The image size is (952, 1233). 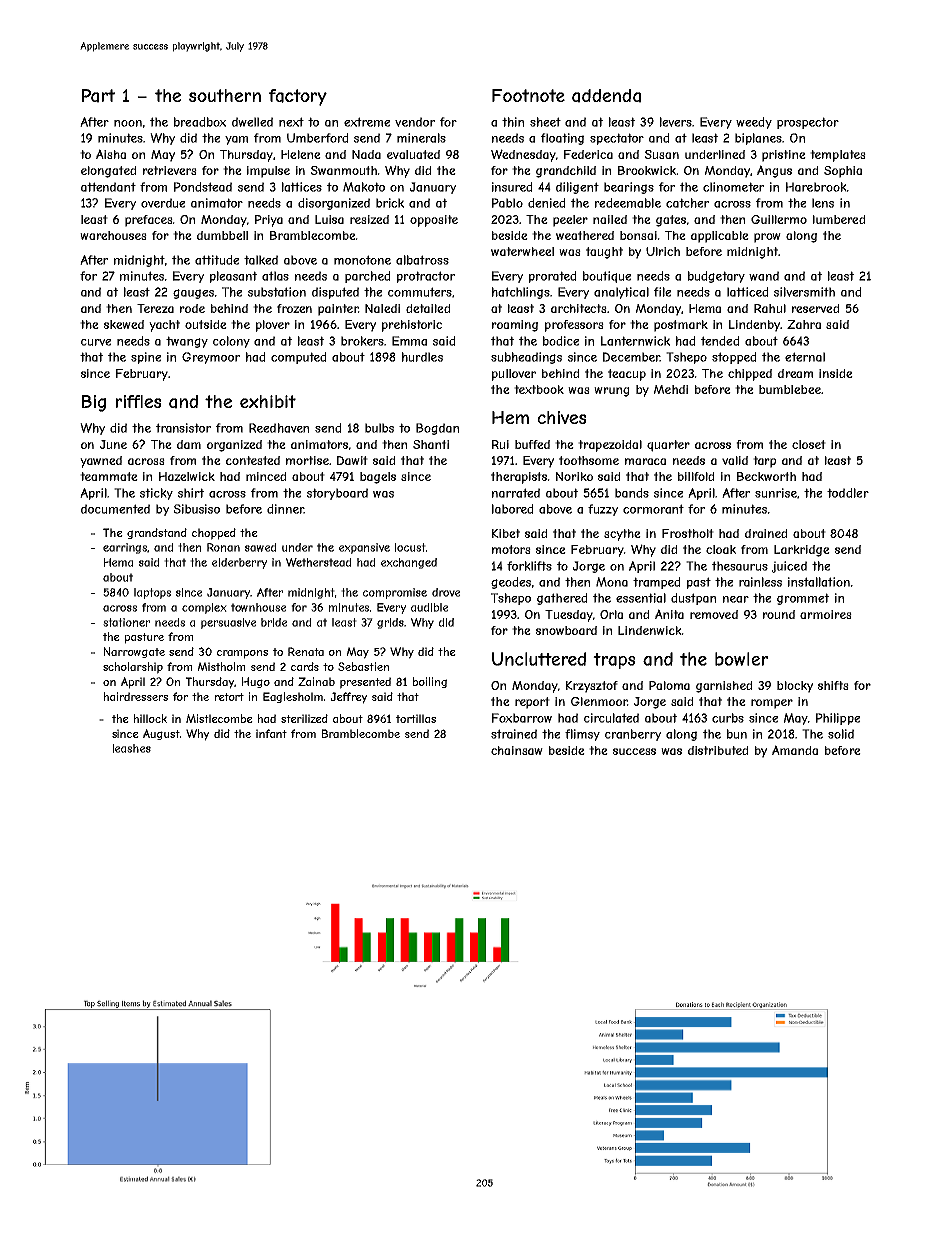 What do you see at coordinates (627, 375) in the document?
I see `teacup` at bounding box center [627, 375].
